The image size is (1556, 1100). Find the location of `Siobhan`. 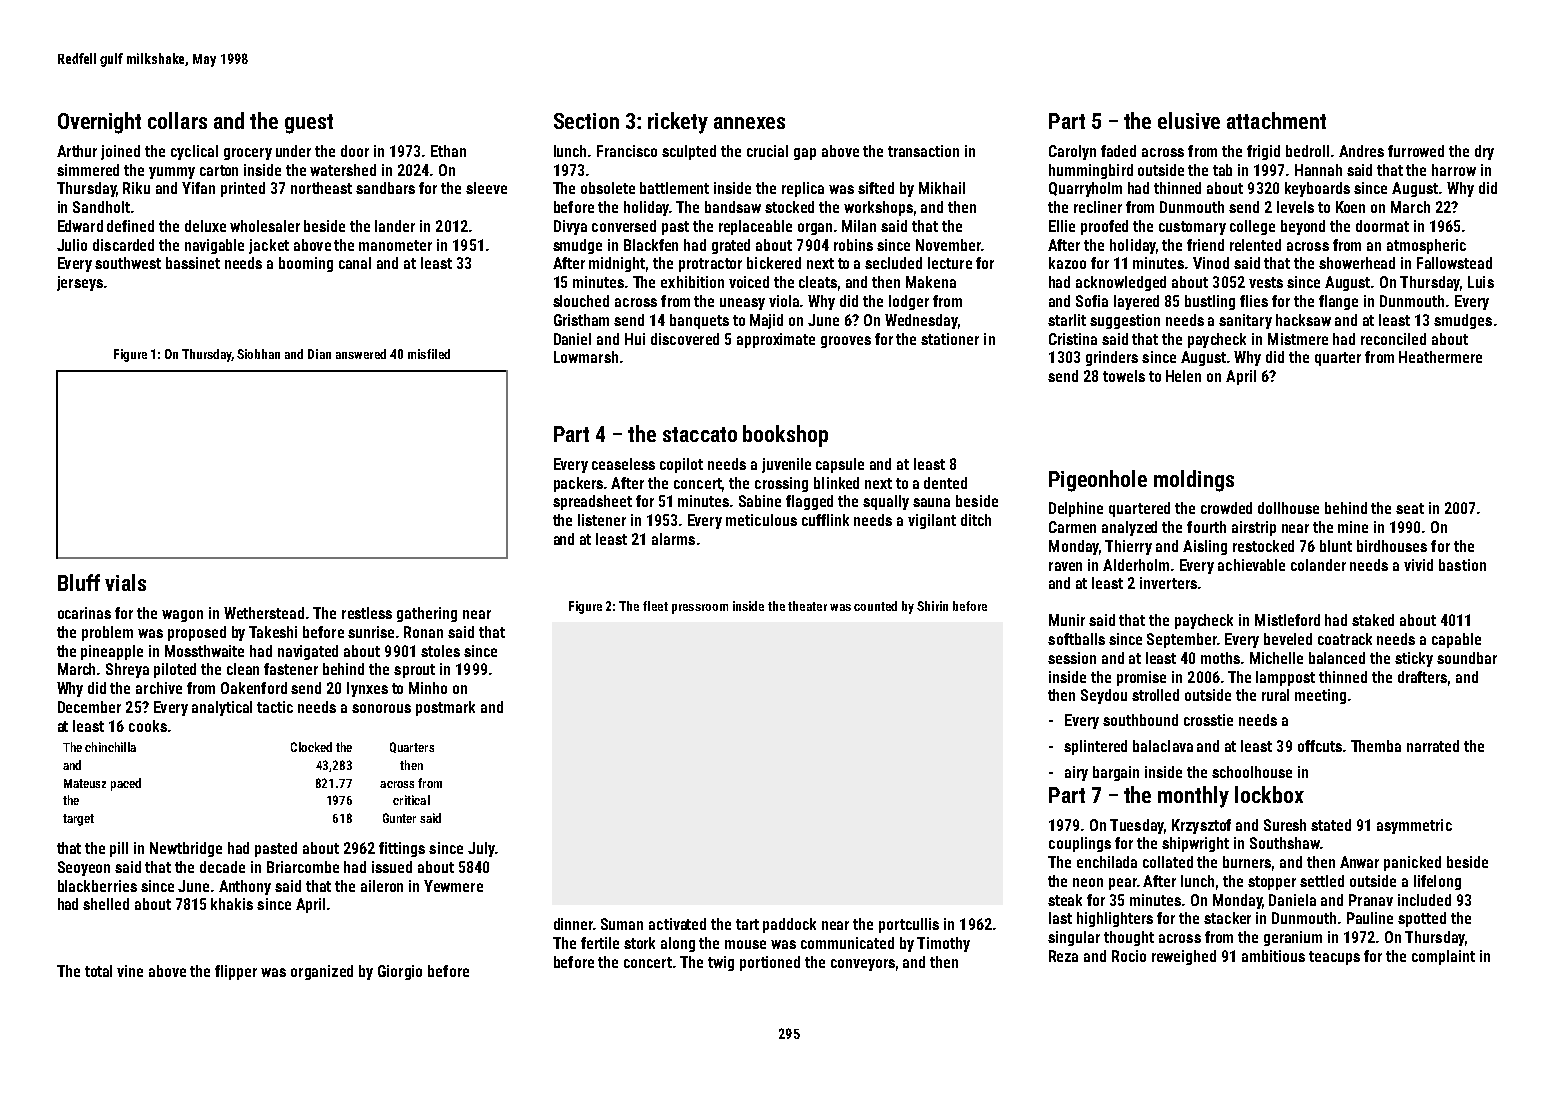

Siobhan is located at coordinates (258, 354).
